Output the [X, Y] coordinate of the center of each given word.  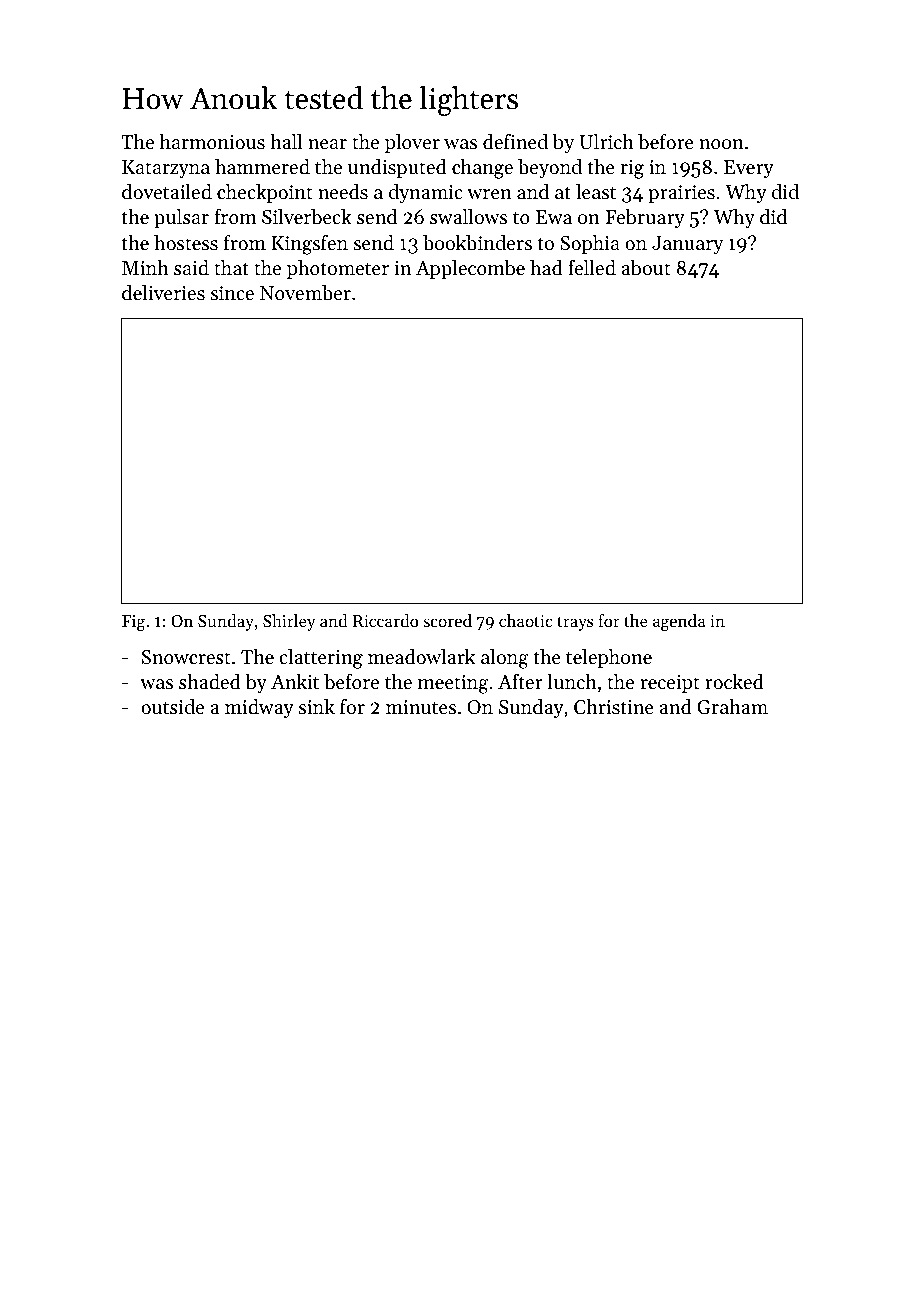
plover [412, 143]
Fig [133, 623]
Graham [732, 707]
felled [592, 268]
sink [317, 707]
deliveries [163, 293]
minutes [421, 707]
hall [286, 141]
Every [749, 169]
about [646, 268]
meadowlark [421, 656]
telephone [609, 658]
